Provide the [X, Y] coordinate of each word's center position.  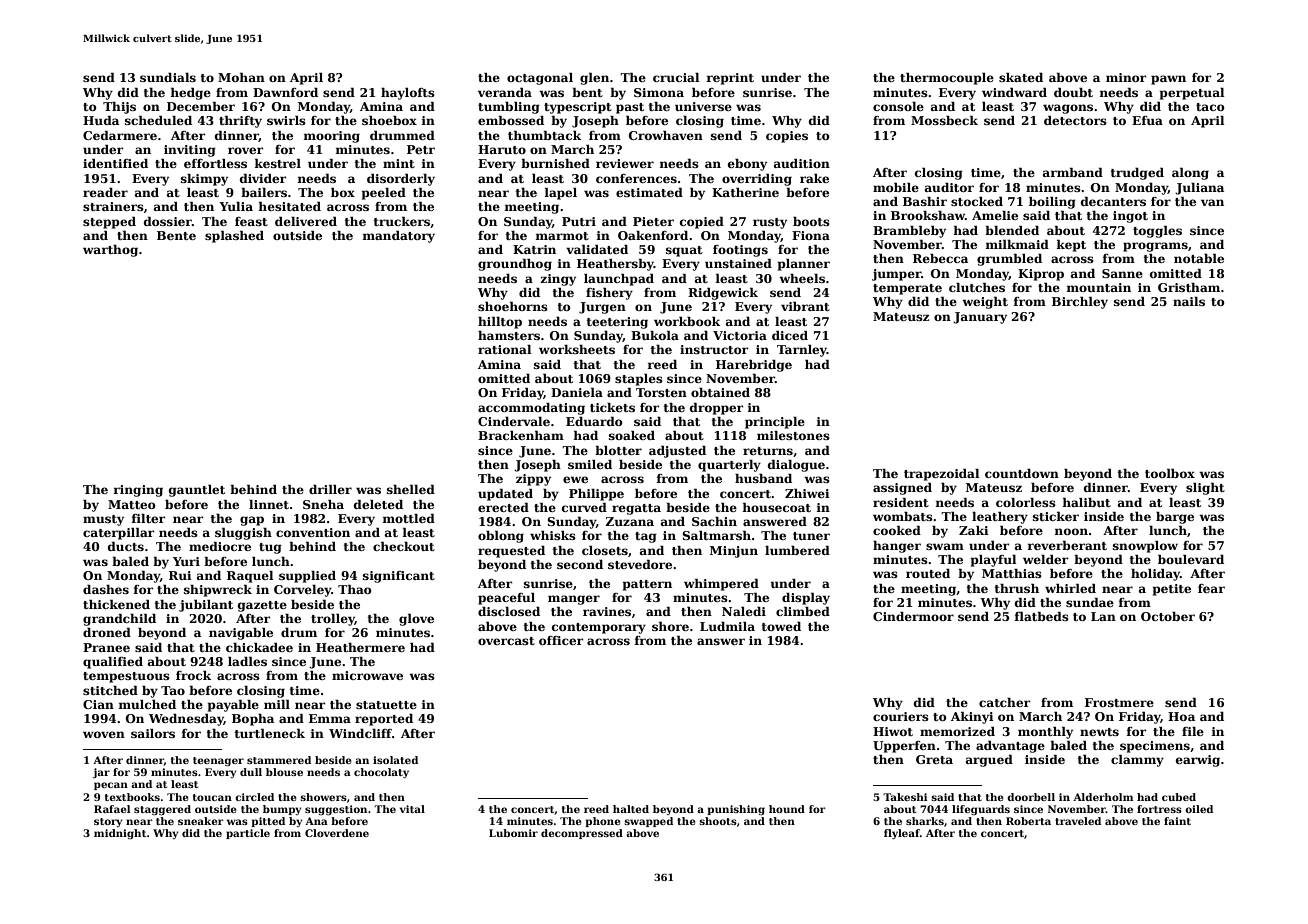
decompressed [582, 834]
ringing [138, 491]
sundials [168, 77]
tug [270, 548]
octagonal [540, 79]
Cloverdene [337, 833]
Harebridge [754, 366]
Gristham [1189, 287]
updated [505, 495]
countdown [1022, 473]
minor [1126, 77]
